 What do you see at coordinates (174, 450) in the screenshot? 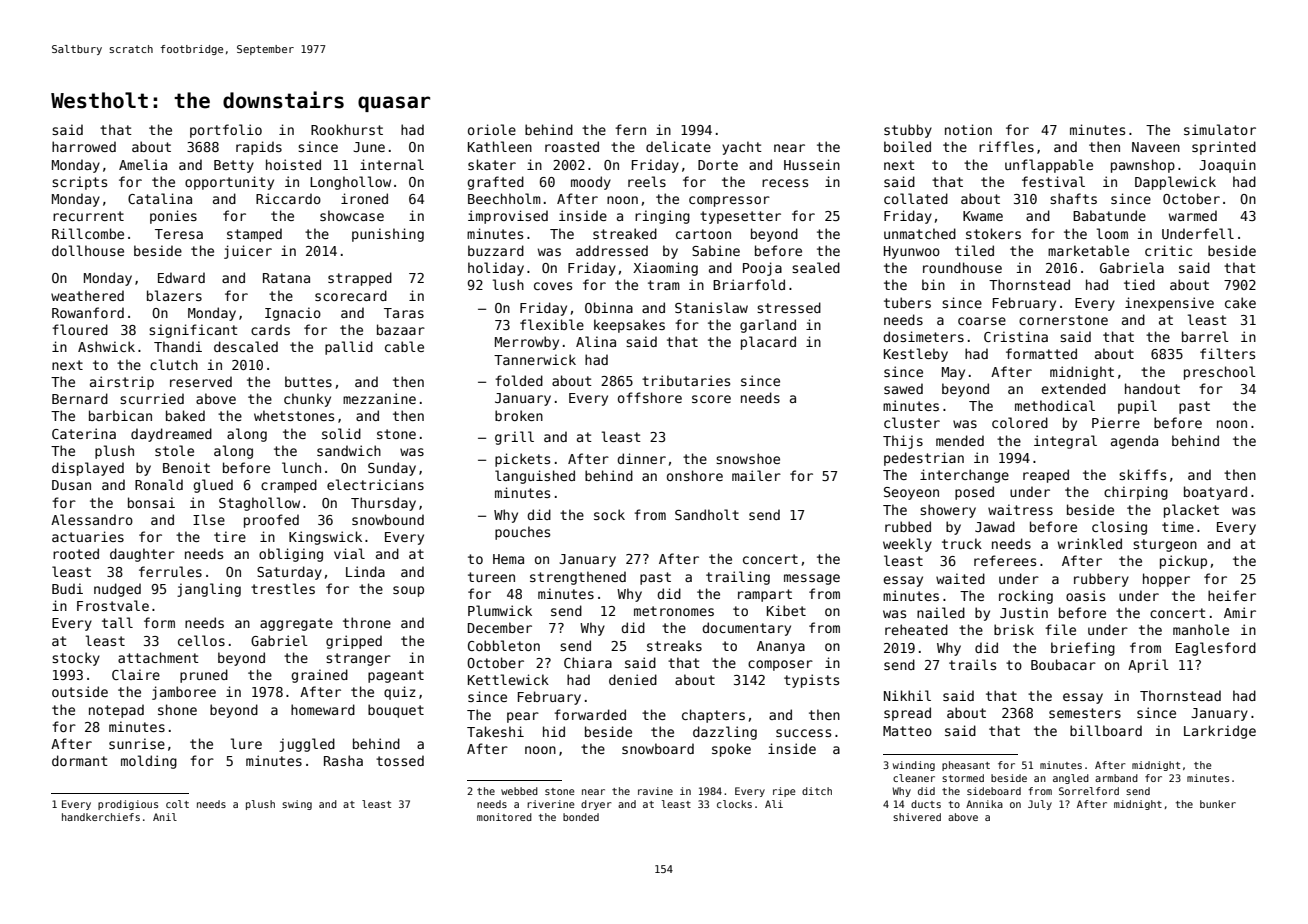
I see `stole` at bounding box center [174, 450].
